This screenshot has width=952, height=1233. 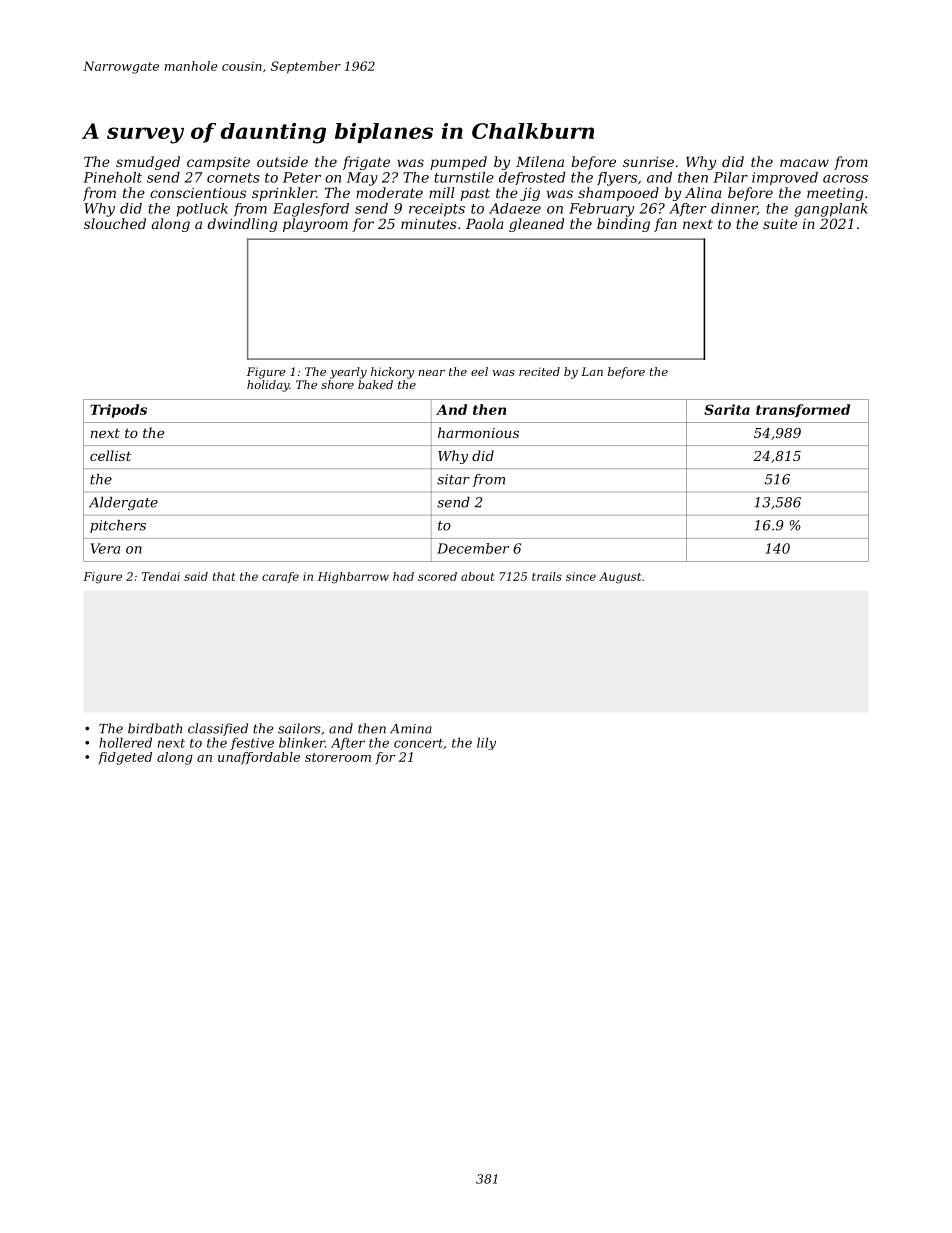 What do you see at coordinates (620, 578) in the screenshot?
I see `August` at bounding box center [620, 578].
